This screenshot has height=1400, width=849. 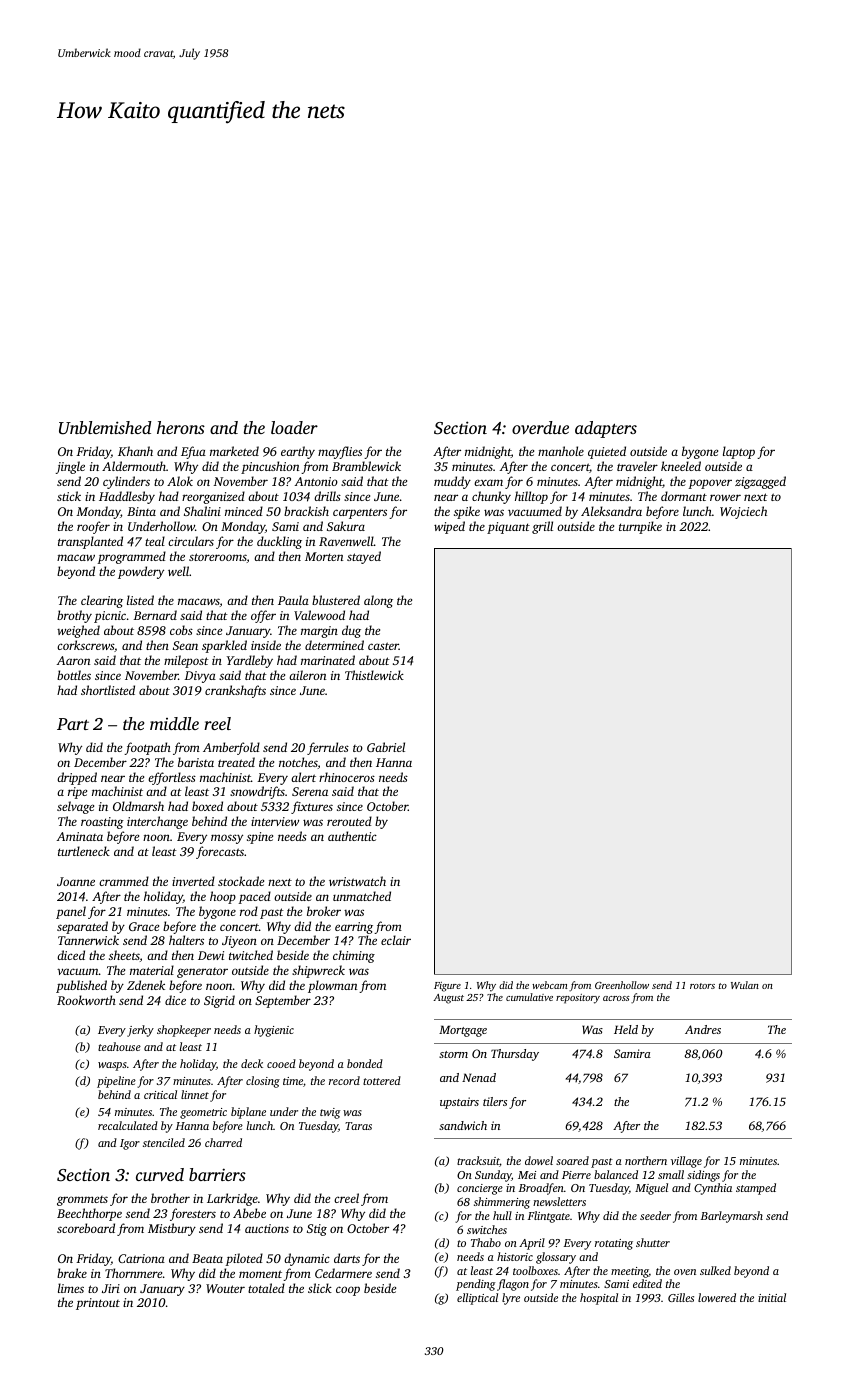 I want to click on Jiri, so click(x=111, y=1288).
